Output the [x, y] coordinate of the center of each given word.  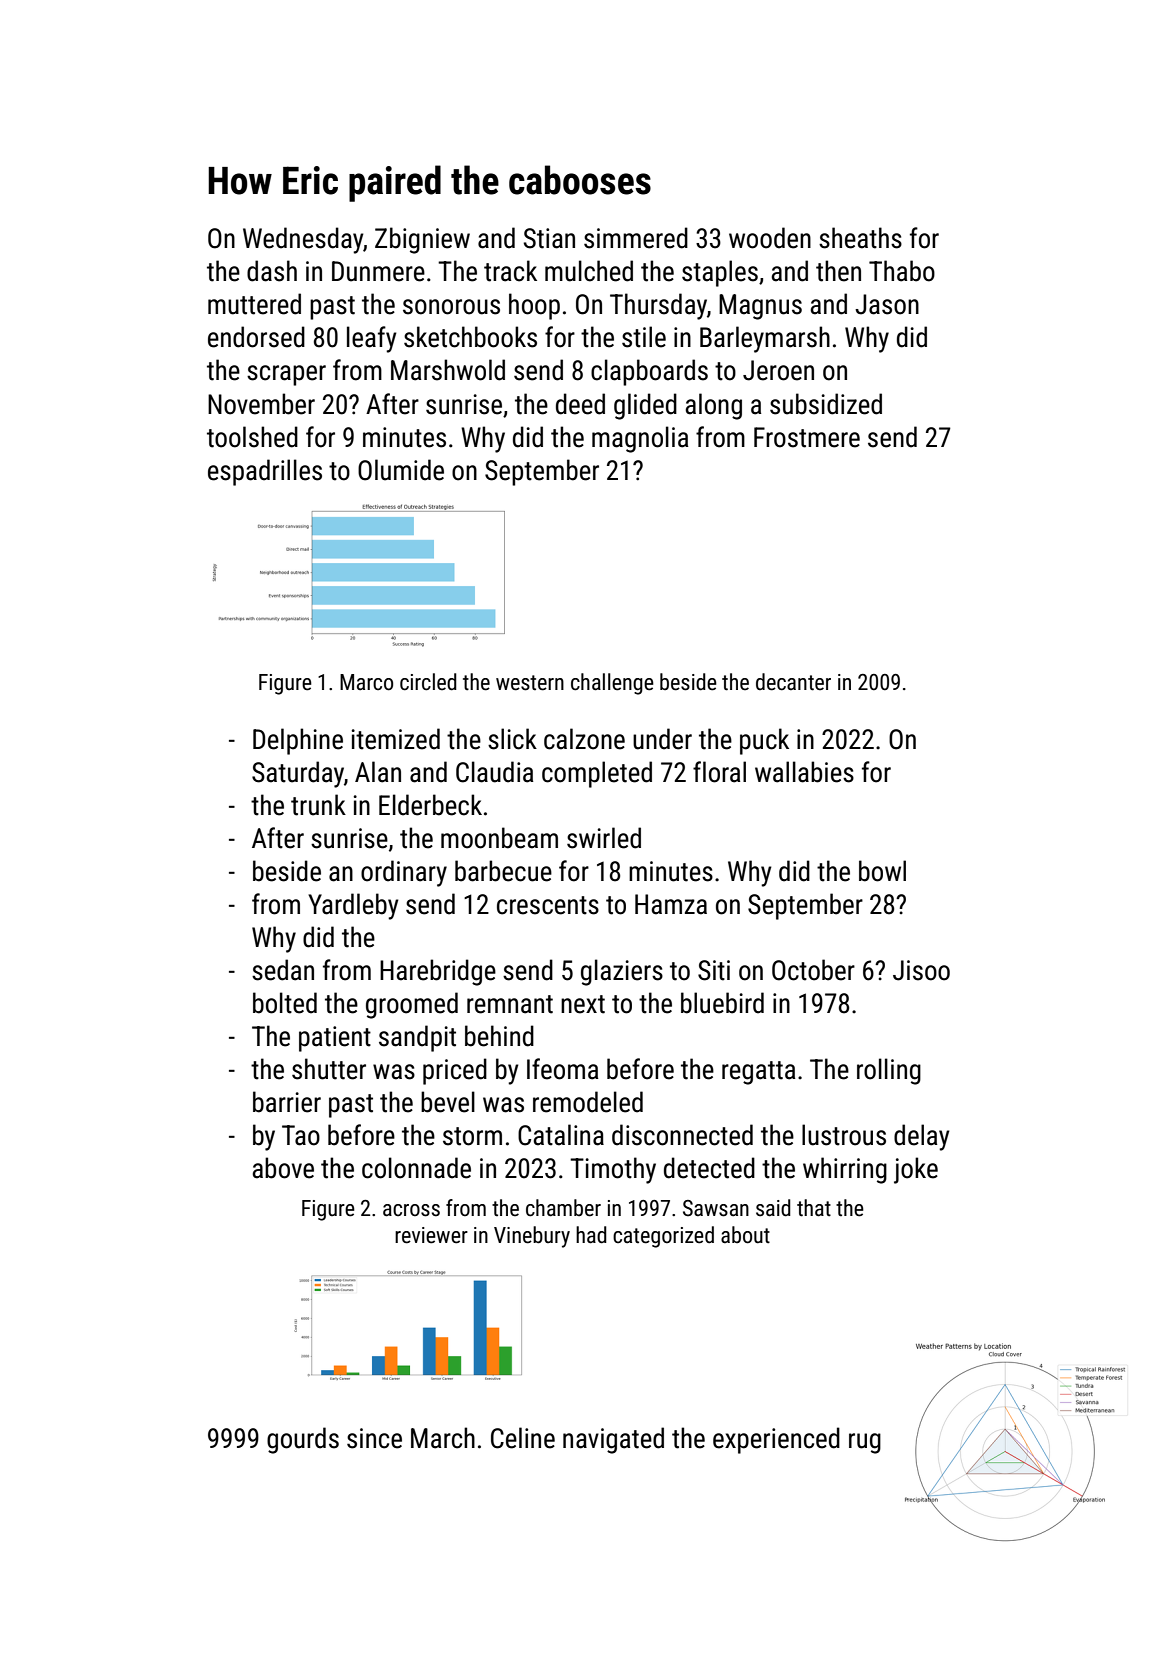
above [283, 1168]
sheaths [860, 238]
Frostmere [807, 437]
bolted [285, 1003]
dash [272, 271]
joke [916, 1170]
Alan [378, 772]
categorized [663, 1237]
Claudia [494, 772]
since [374, 1438]
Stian [549, 238]
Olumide [401, 470]
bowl [882, 871]
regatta [758, 1073]
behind [499, 1036]
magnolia [640, 439]
